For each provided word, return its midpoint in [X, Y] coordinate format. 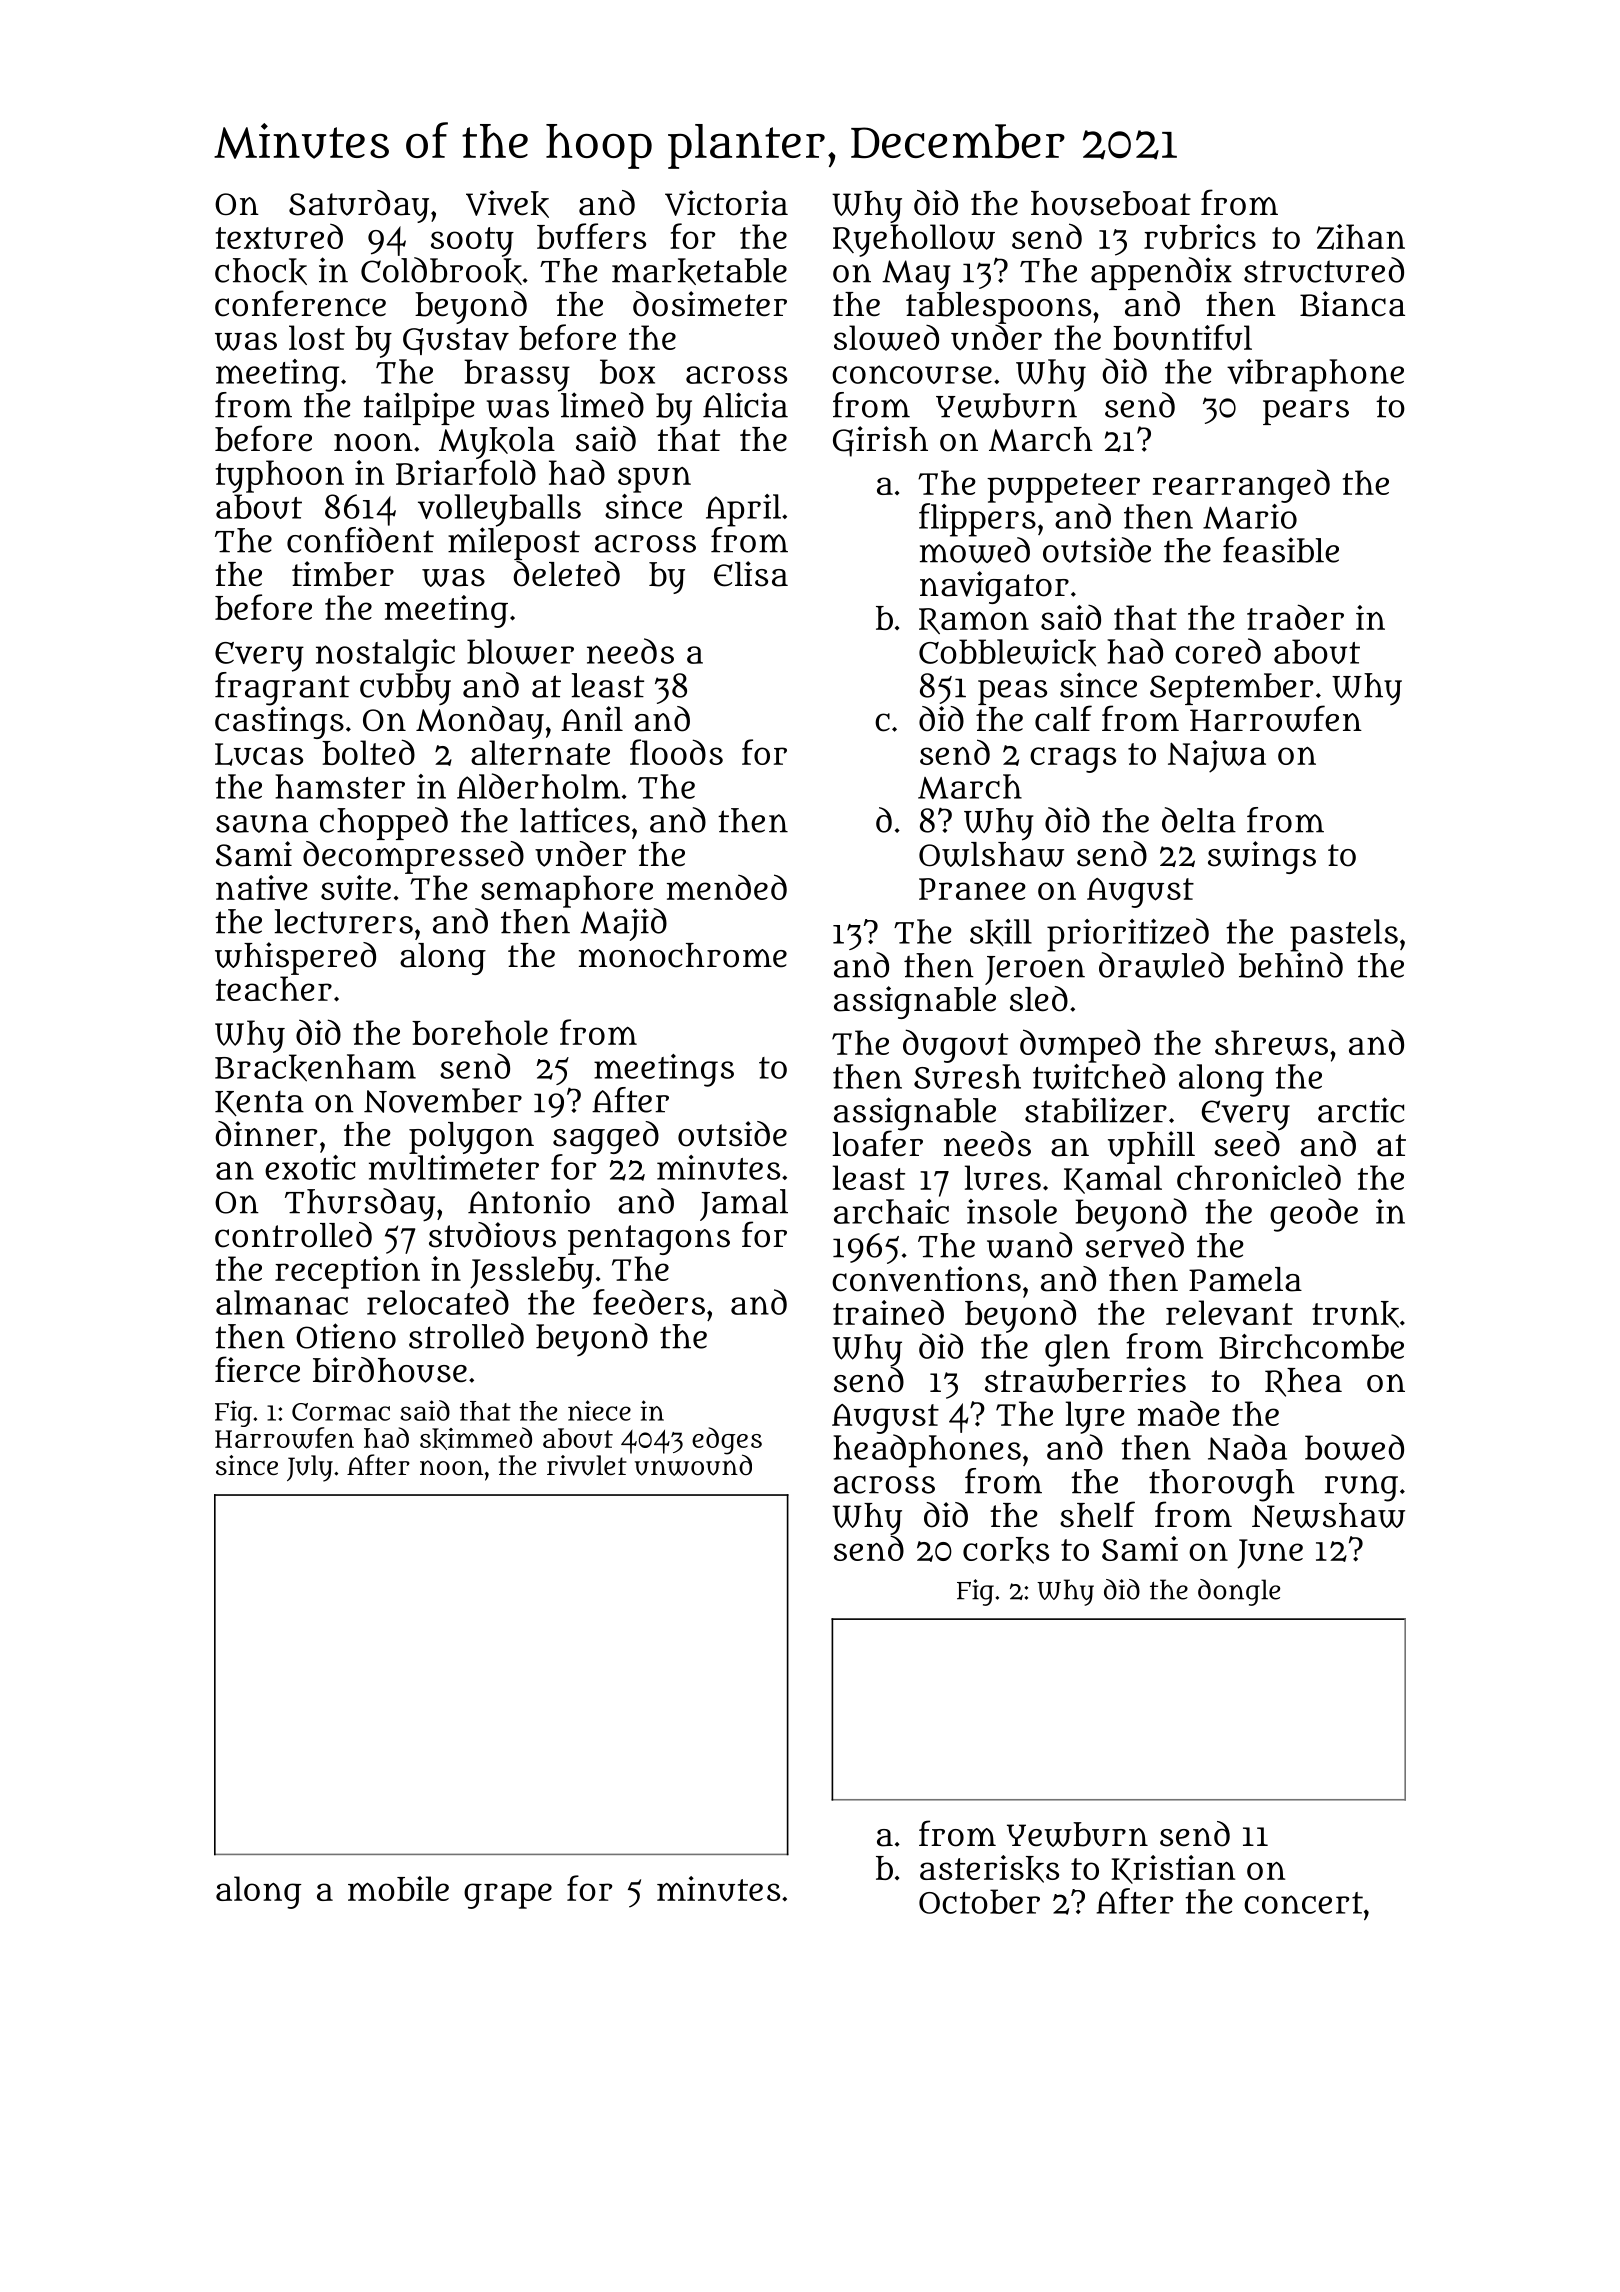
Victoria [726, 203]
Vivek [507, 204]
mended [727, 887]
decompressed [413, 857]
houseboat [1111, 203]
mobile [398, 1888]
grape [508, 1896]
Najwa [1217, 756]
